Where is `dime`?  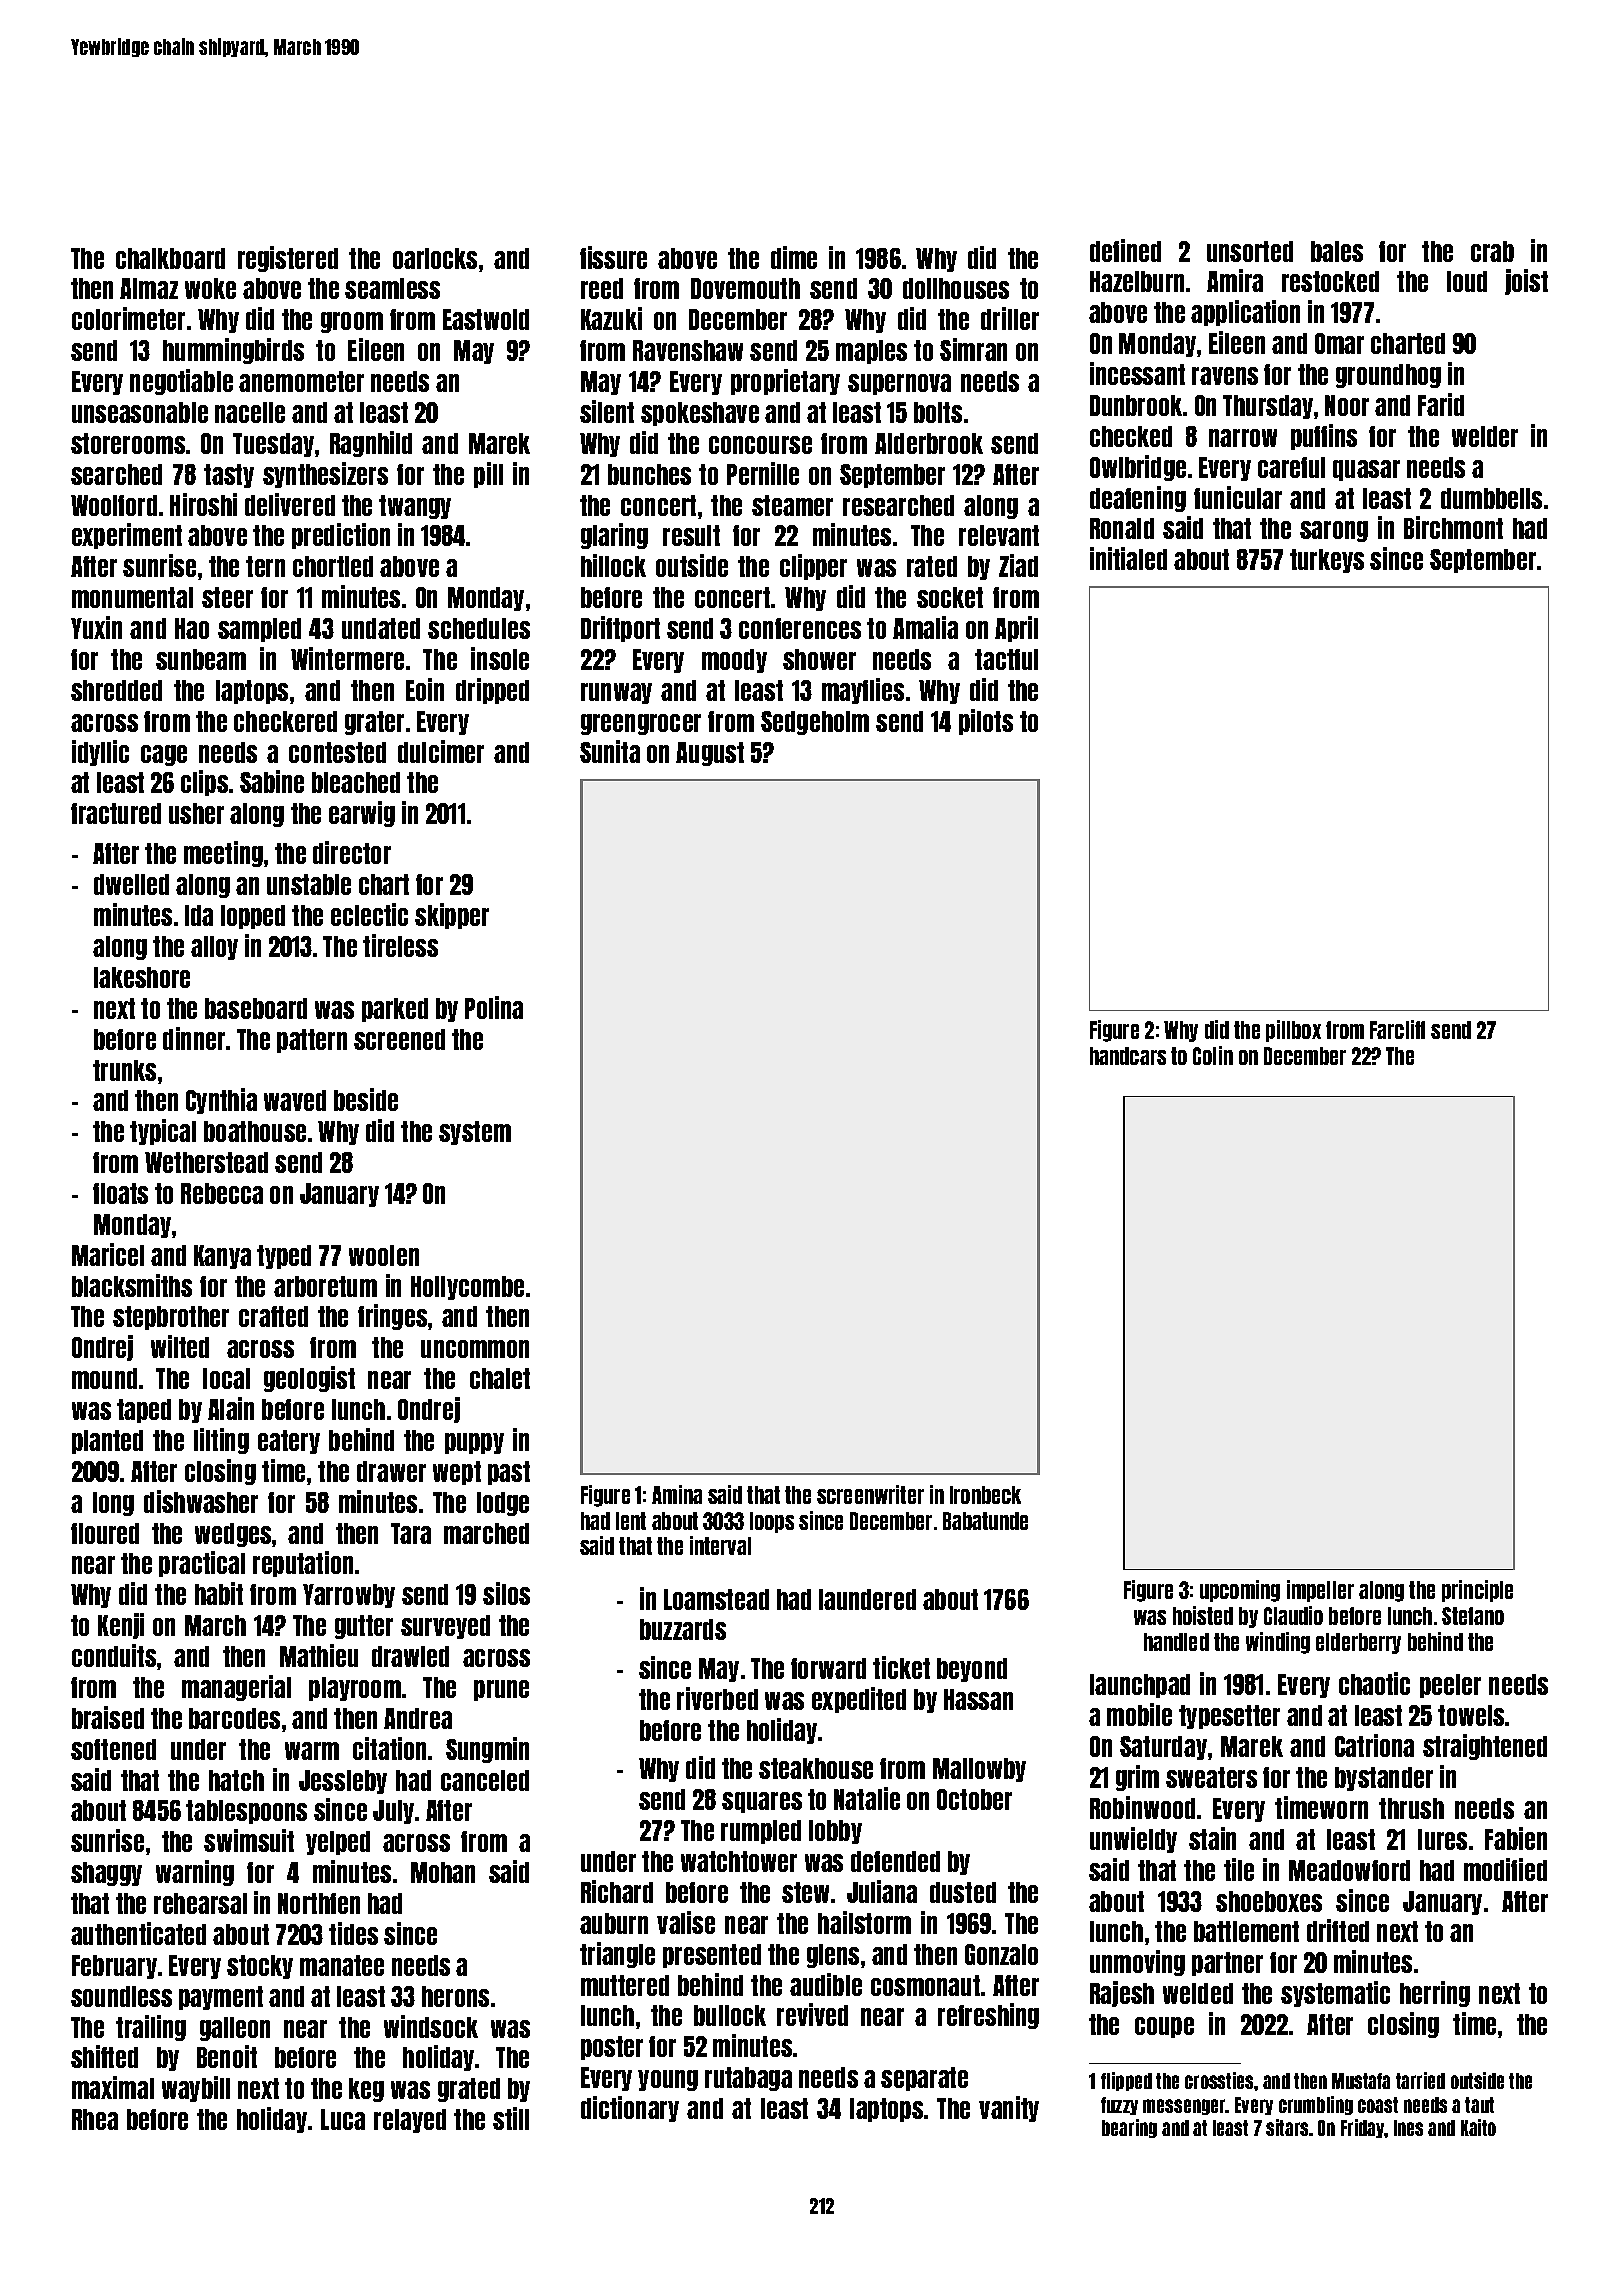
dime is located at coordinates (794, 257).
